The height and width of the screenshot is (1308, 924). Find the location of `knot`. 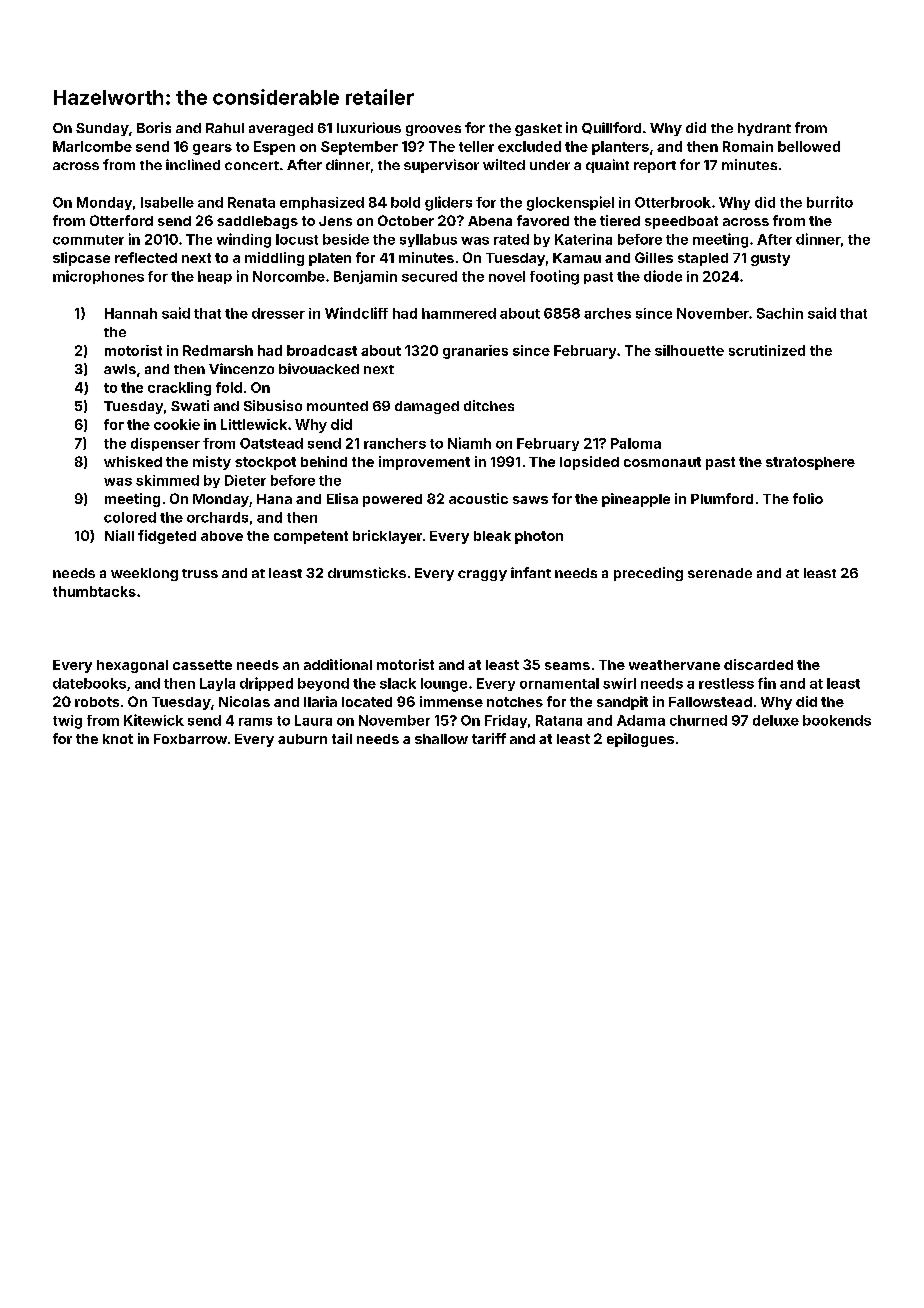

knot is located at coordinates (118, 739).
